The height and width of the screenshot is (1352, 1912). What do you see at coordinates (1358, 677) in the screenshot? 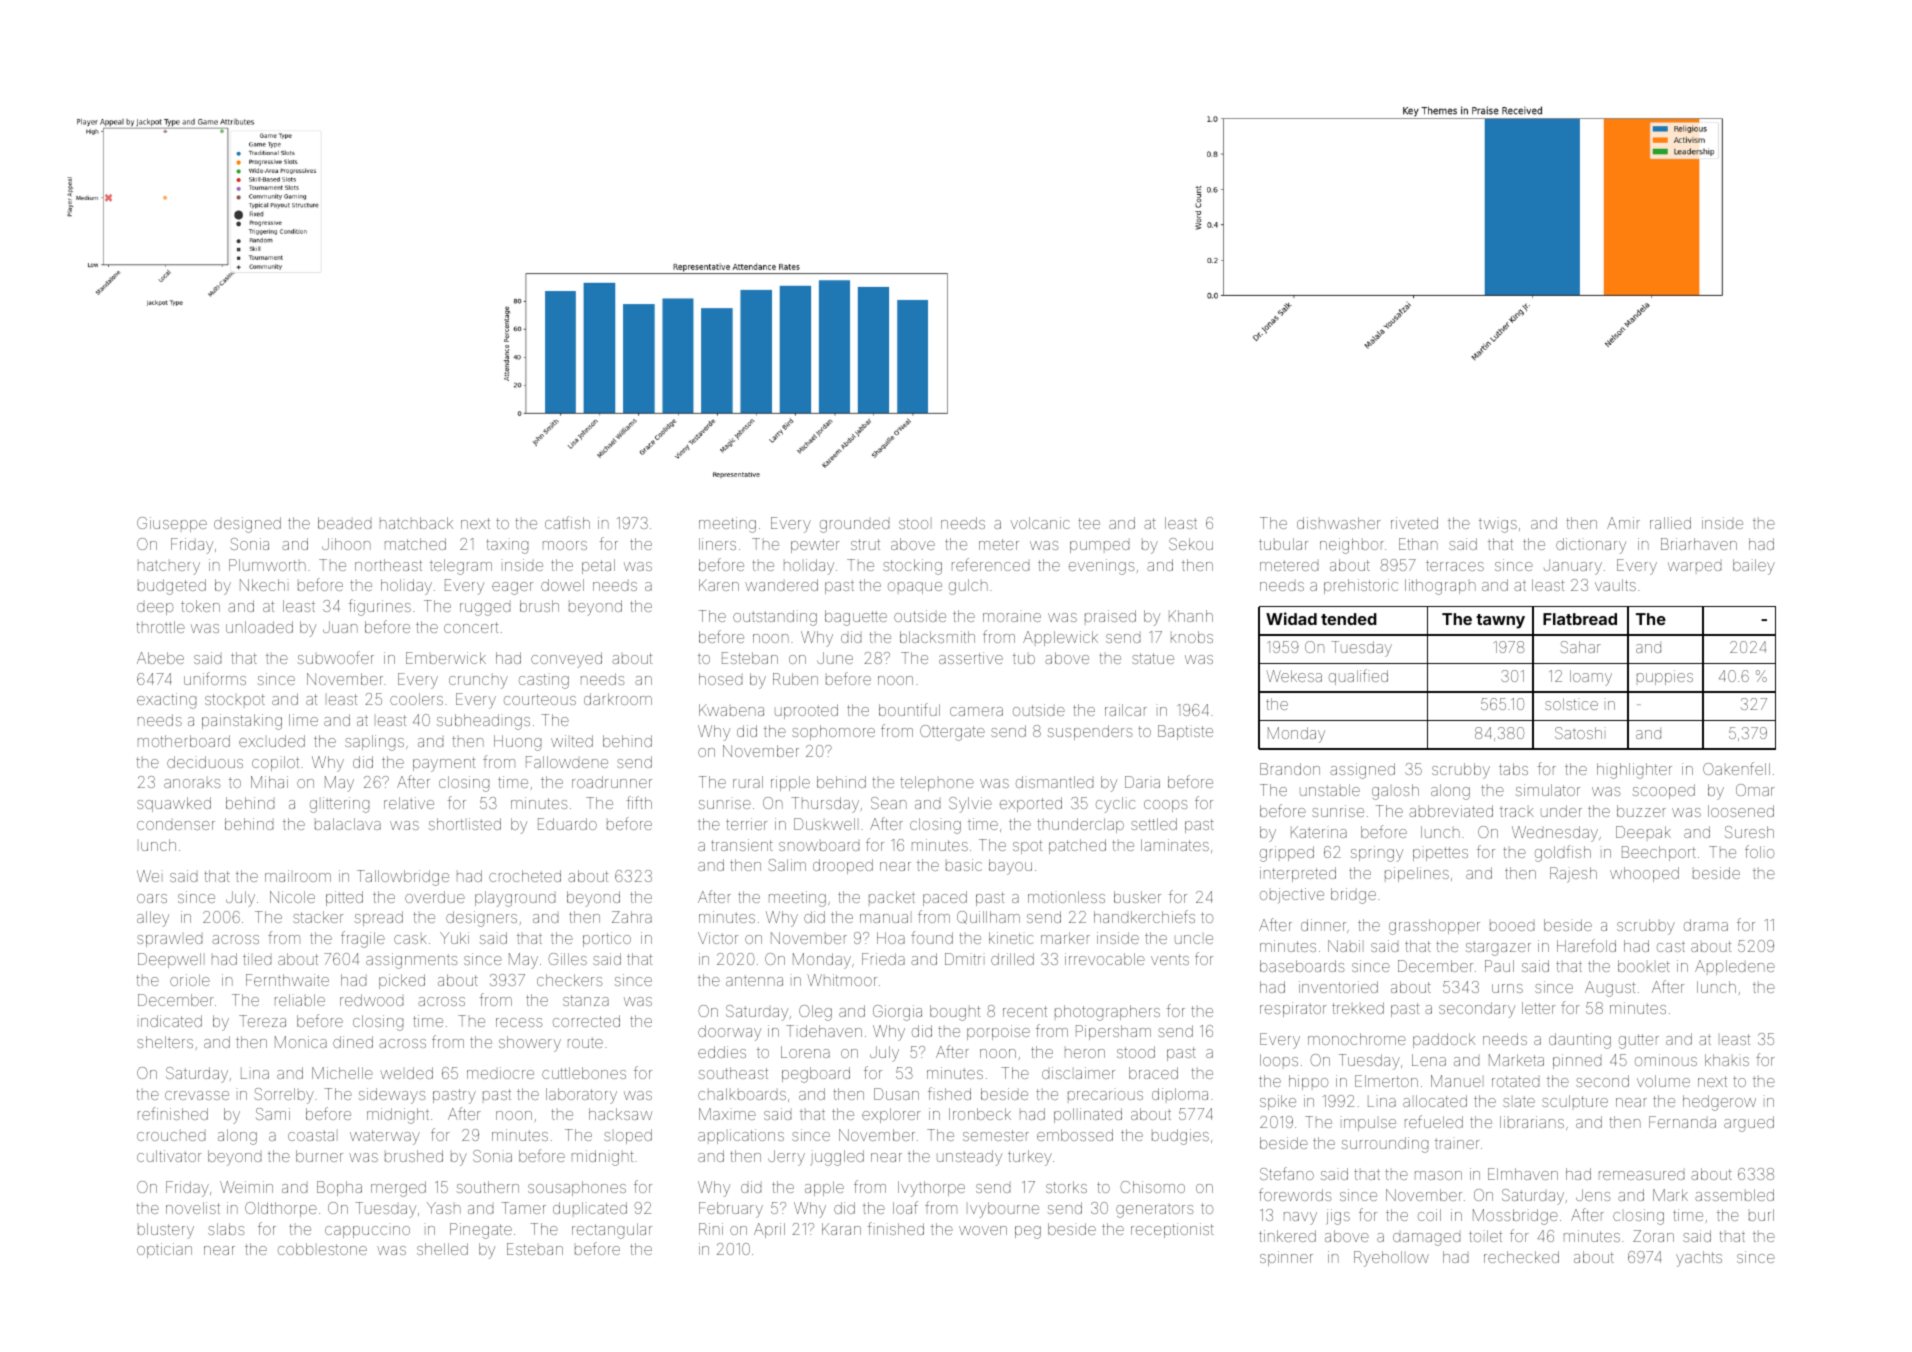
I see `qualified` at bounding box center [1358, 677].
